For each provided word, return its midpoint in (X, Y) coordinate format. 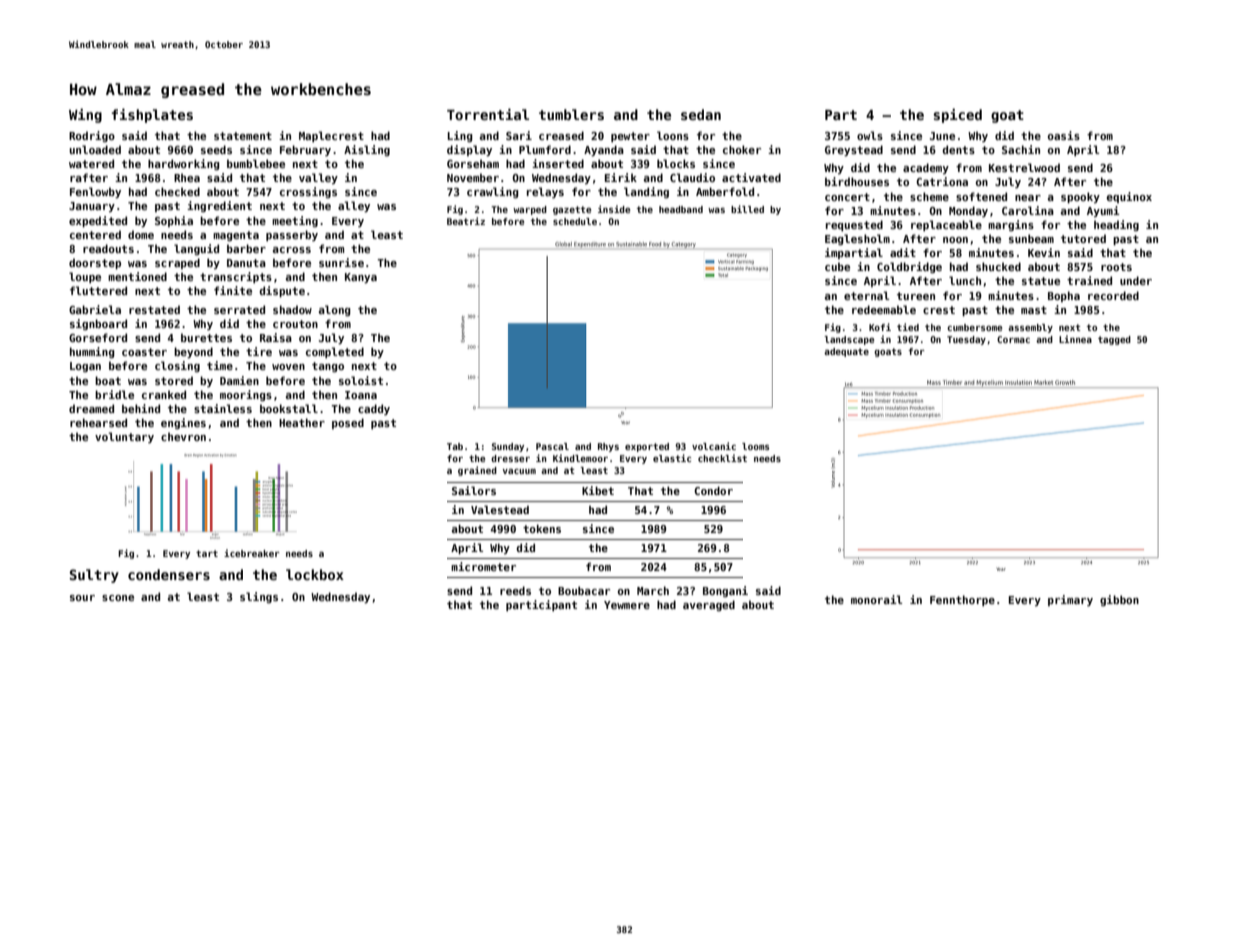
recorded (1113, 295)
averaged (709, 605)
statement (243, 136)
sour (82, 598)
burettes (206, 337)
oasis (1064, 135)
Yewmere (627, 605)
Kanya (361, 278)
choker (742, 149)
